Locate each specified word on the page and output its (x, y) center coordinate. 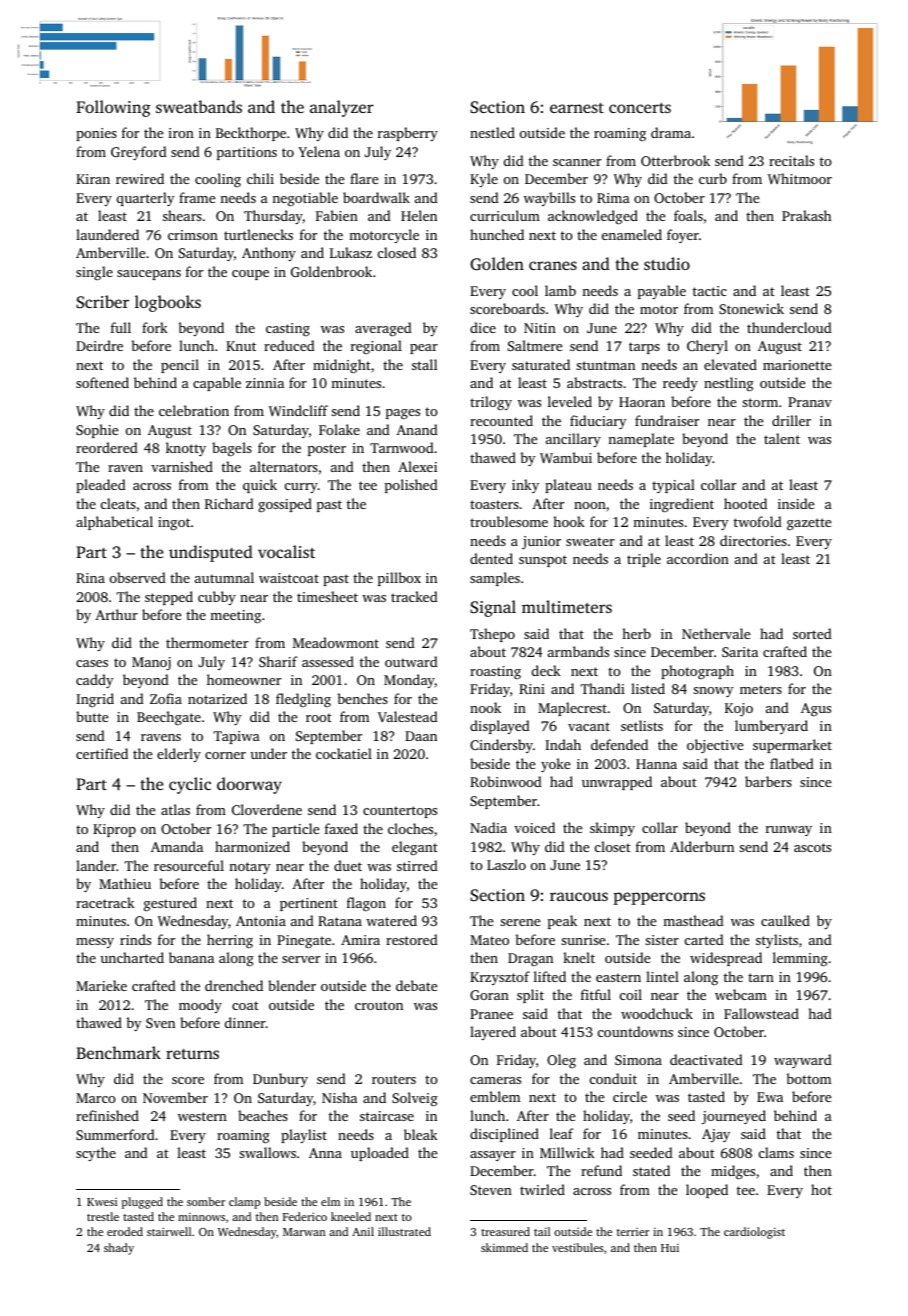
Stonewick (751, 308)
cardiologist (754, 1233)
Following (113, 108)
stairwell (169, 1231)
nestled (492, 132)
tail (542, 1231)
